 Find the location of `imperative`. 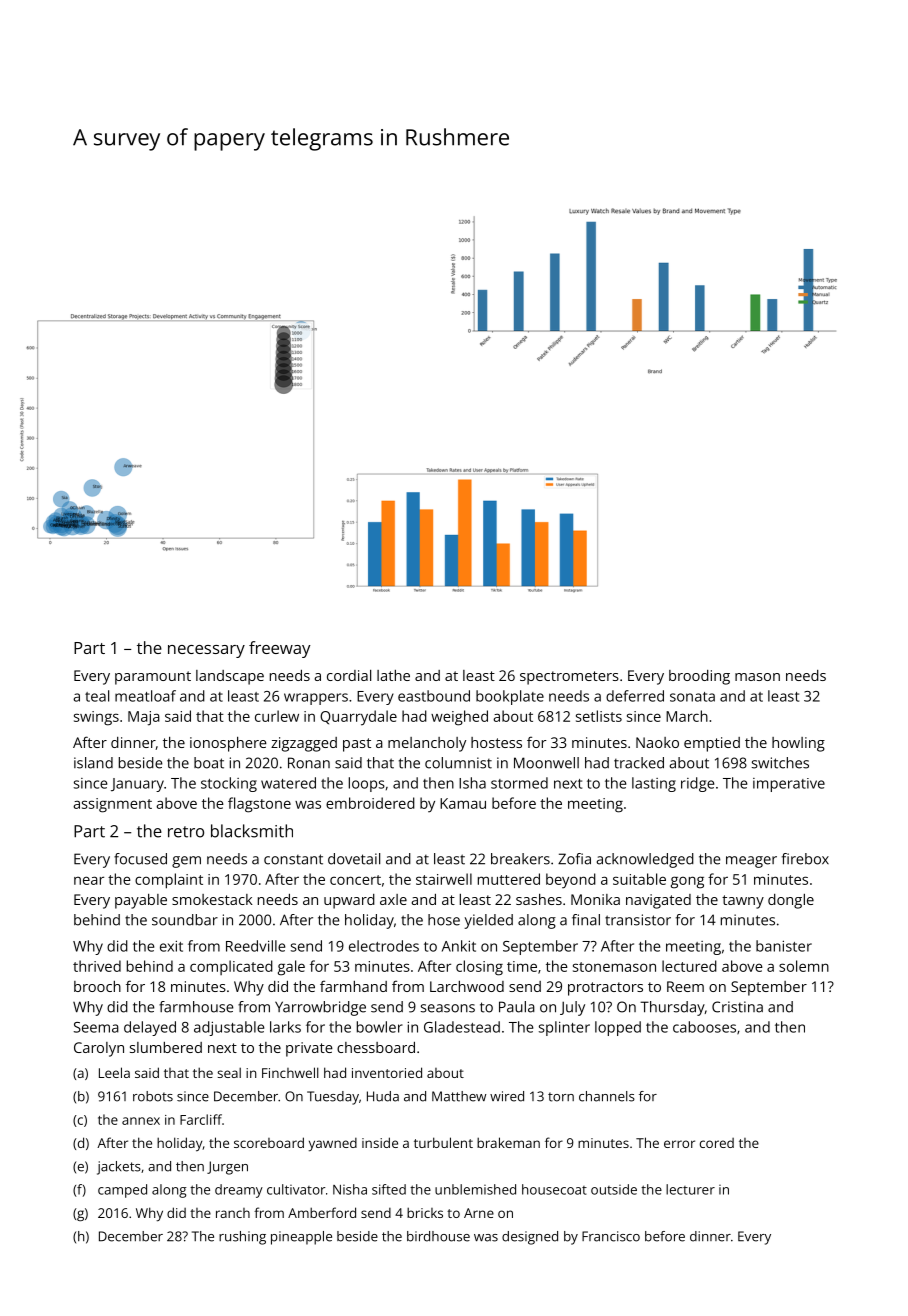

imperative is located at coordinates (789, 785).
